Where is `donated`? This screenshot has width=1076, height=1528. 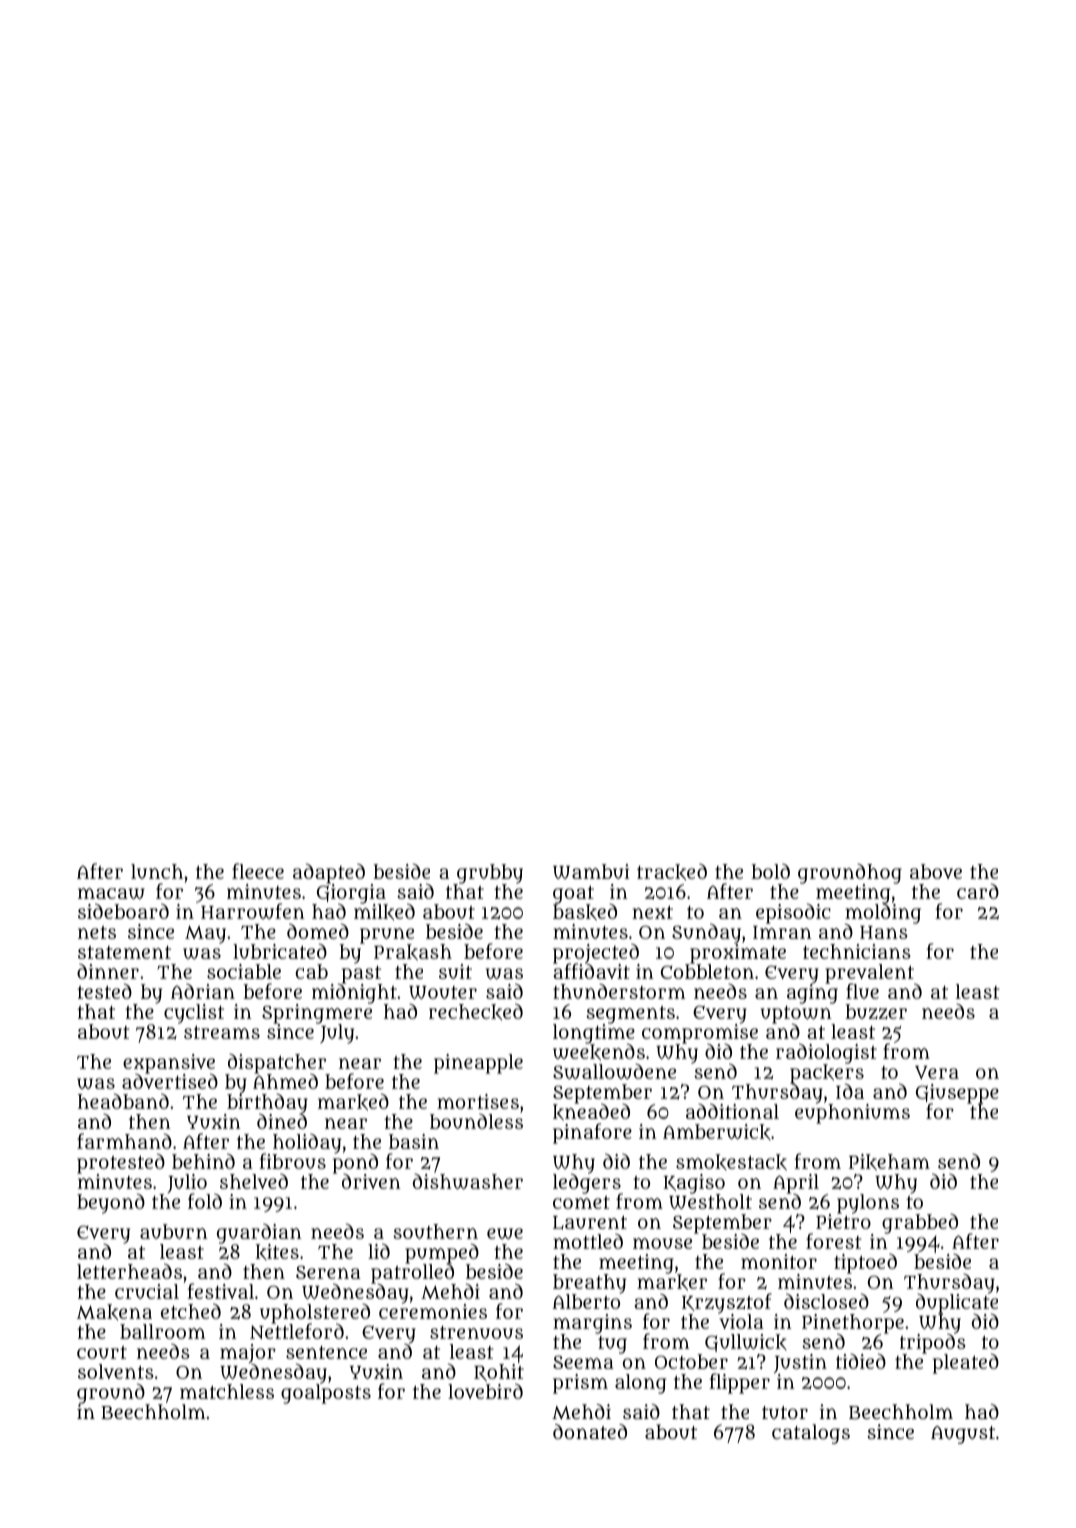
donated is located at coordinates (590, 1431).
